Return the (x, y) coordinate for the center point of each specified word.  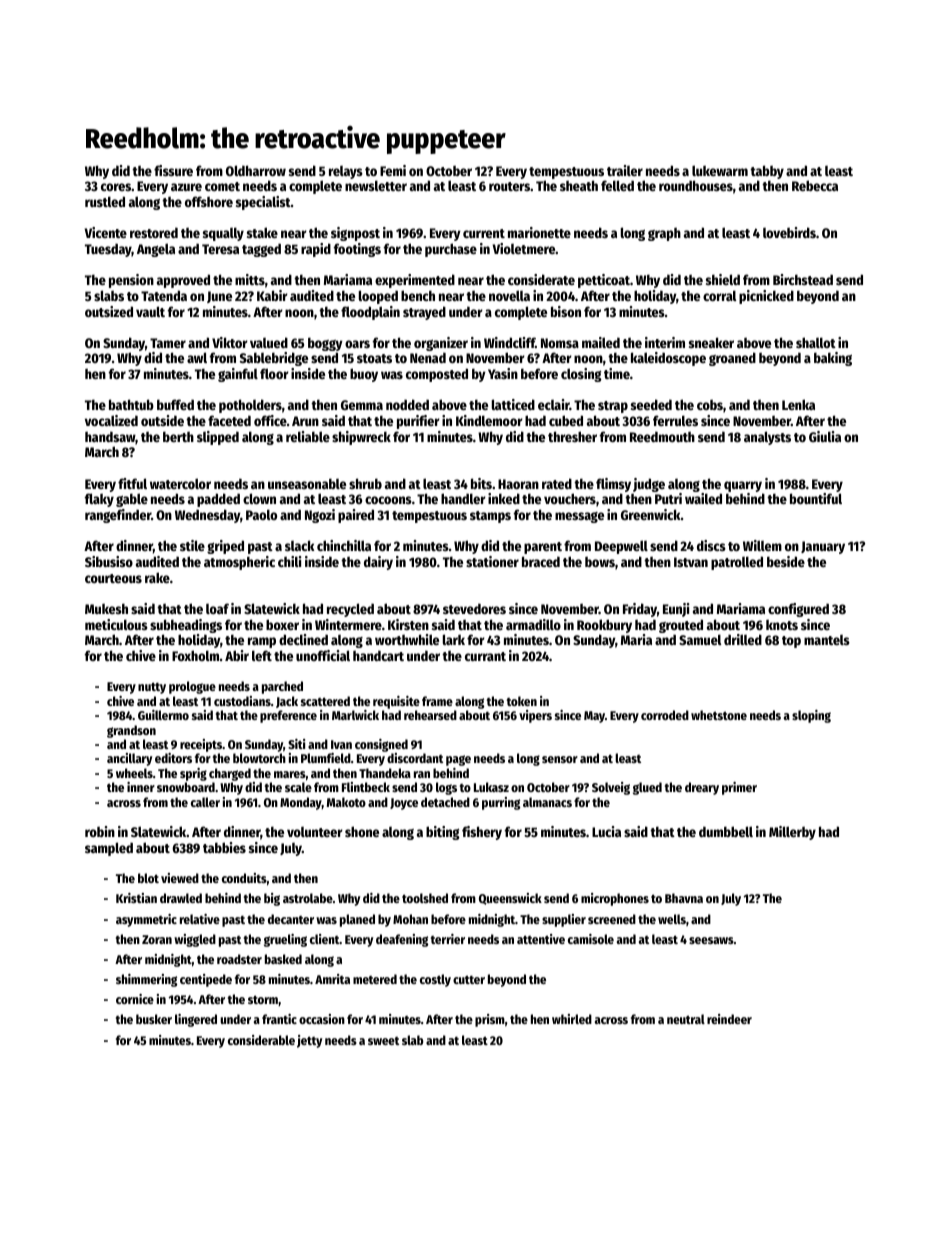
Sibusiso (109, 561)
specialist (263, 203)
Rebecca (815, 185)
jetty (309, 1041)
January (823, 547)
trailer (625, 170)
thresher (572, 436)
